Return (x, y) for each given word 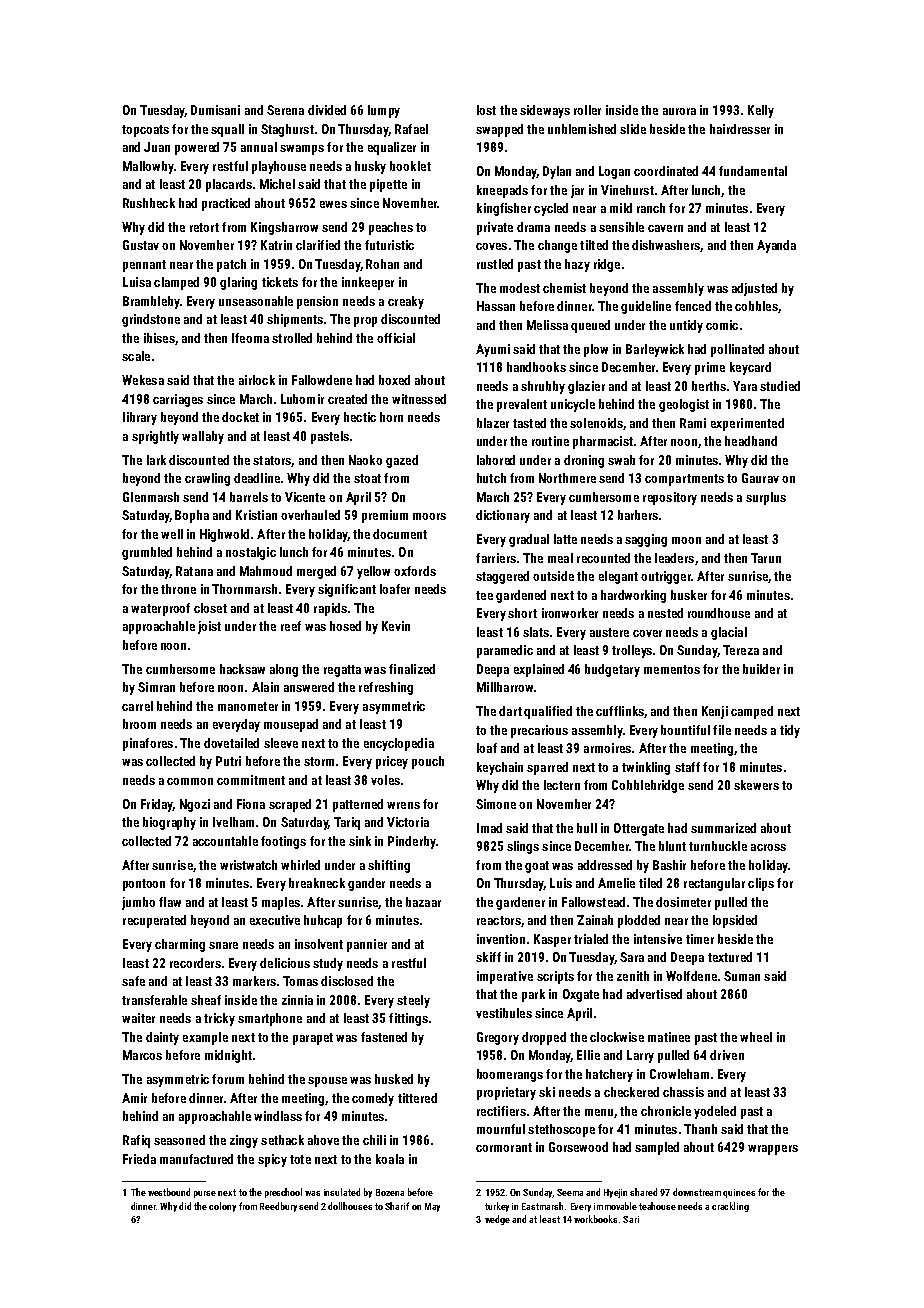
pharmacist (603, 442)
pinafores (148, 744)
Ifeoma (250, 338)
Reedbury (278, 1207)
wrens (403, 805)
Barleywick (655, 350)
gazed (402, 461)
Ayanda (776, 246)
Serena (285, 110)
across (768, 847)
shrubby (543, 387)
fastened (384, 1037)
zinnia (297, 1000)
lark (156, 460)
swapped (499, 130)
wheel (756, 1037)
